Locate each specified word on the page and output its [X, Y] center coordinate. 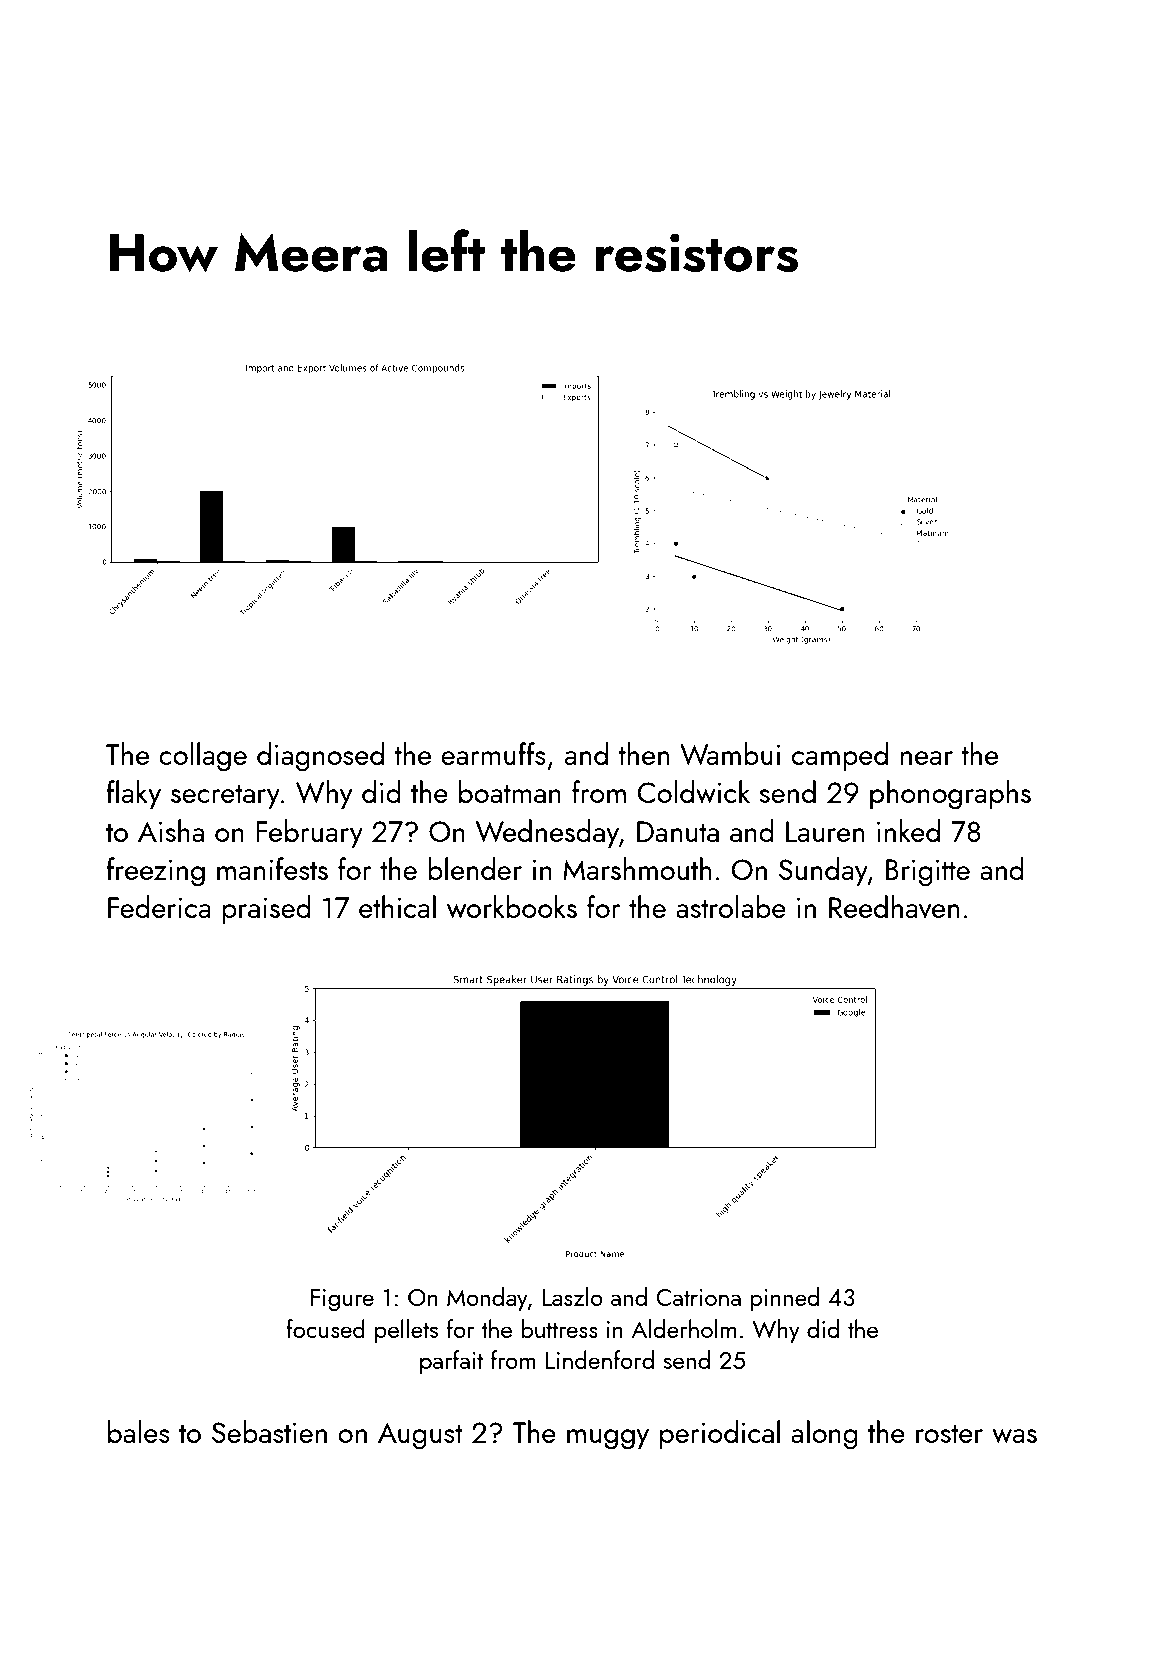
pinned [784, 1299]
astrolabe [731, 906]
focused [325, 1328]
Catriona [698, 1297]
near [927, 758]
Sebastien [269, 1431]
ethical [397, 906]
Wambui [730, 754]
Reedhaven [894, 906]
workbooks [512, 907]
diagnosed [320, 757]
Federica [159, 906]
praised [266, 909]
